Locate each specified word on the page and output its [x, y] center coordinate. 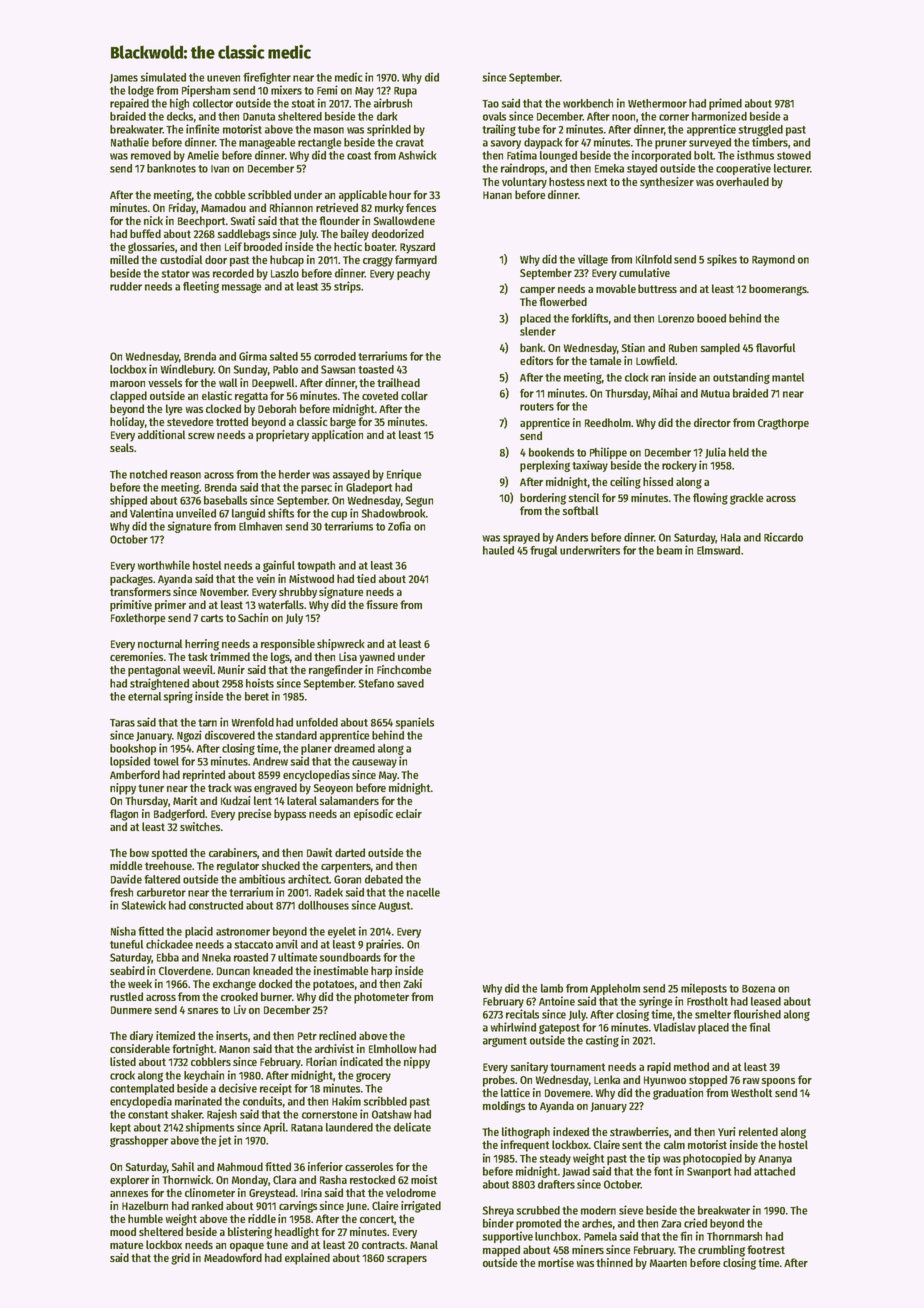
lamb [552, 988]
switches [200, 826]
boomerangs [778, 290]
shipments [209, 1128]
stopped [708, 1081]
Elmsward [718, 550]
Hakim [346, 1101]
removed [151, 155]
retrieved [337, 207]
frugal [543, 551]
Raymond [773, 260]
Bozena [758, 989]
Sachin [253, 617]
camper [537, 291]
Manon [234, 1049]
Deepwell [273, 384]
